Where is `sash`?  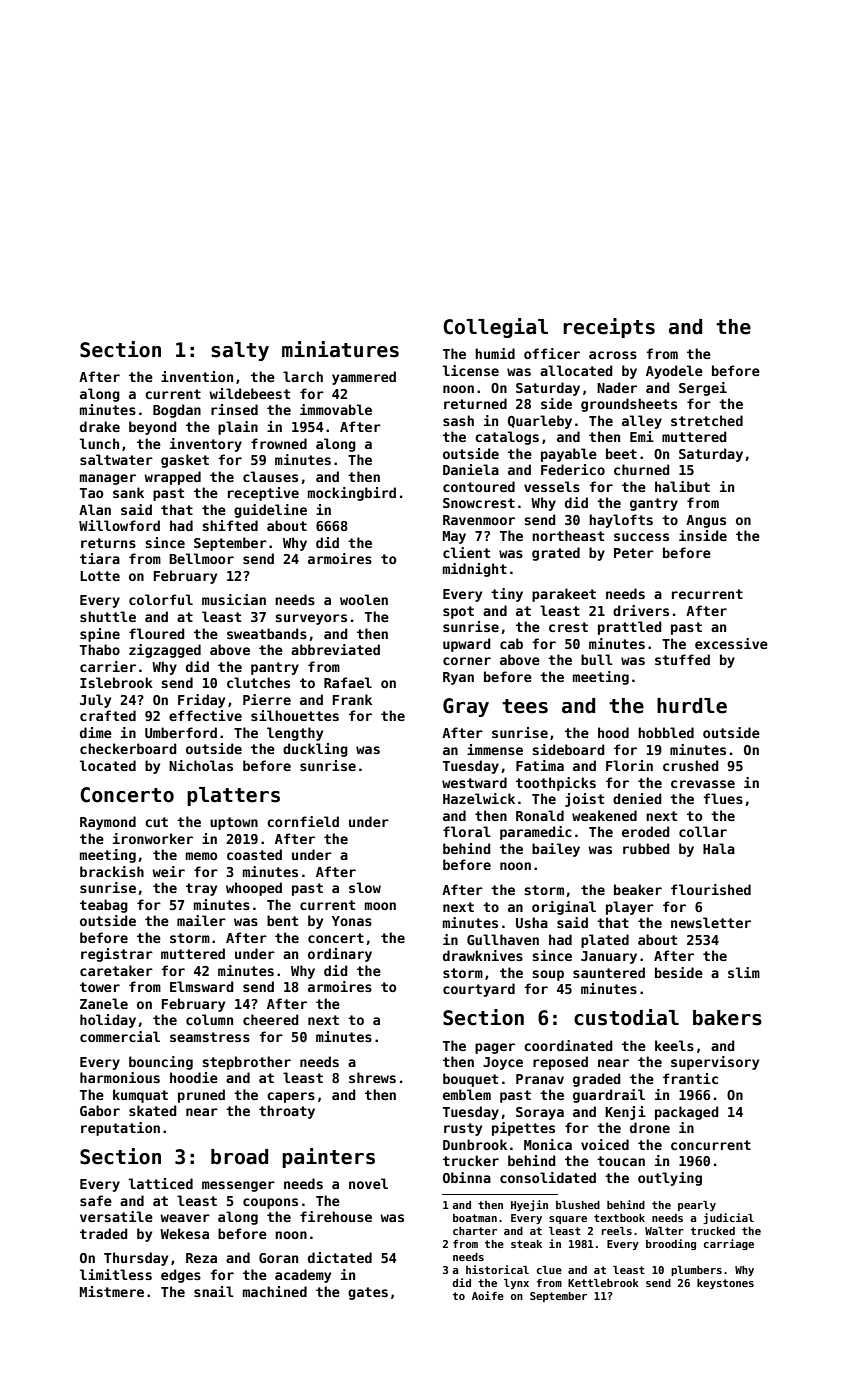 sash is located at coordinates (458, 420).
